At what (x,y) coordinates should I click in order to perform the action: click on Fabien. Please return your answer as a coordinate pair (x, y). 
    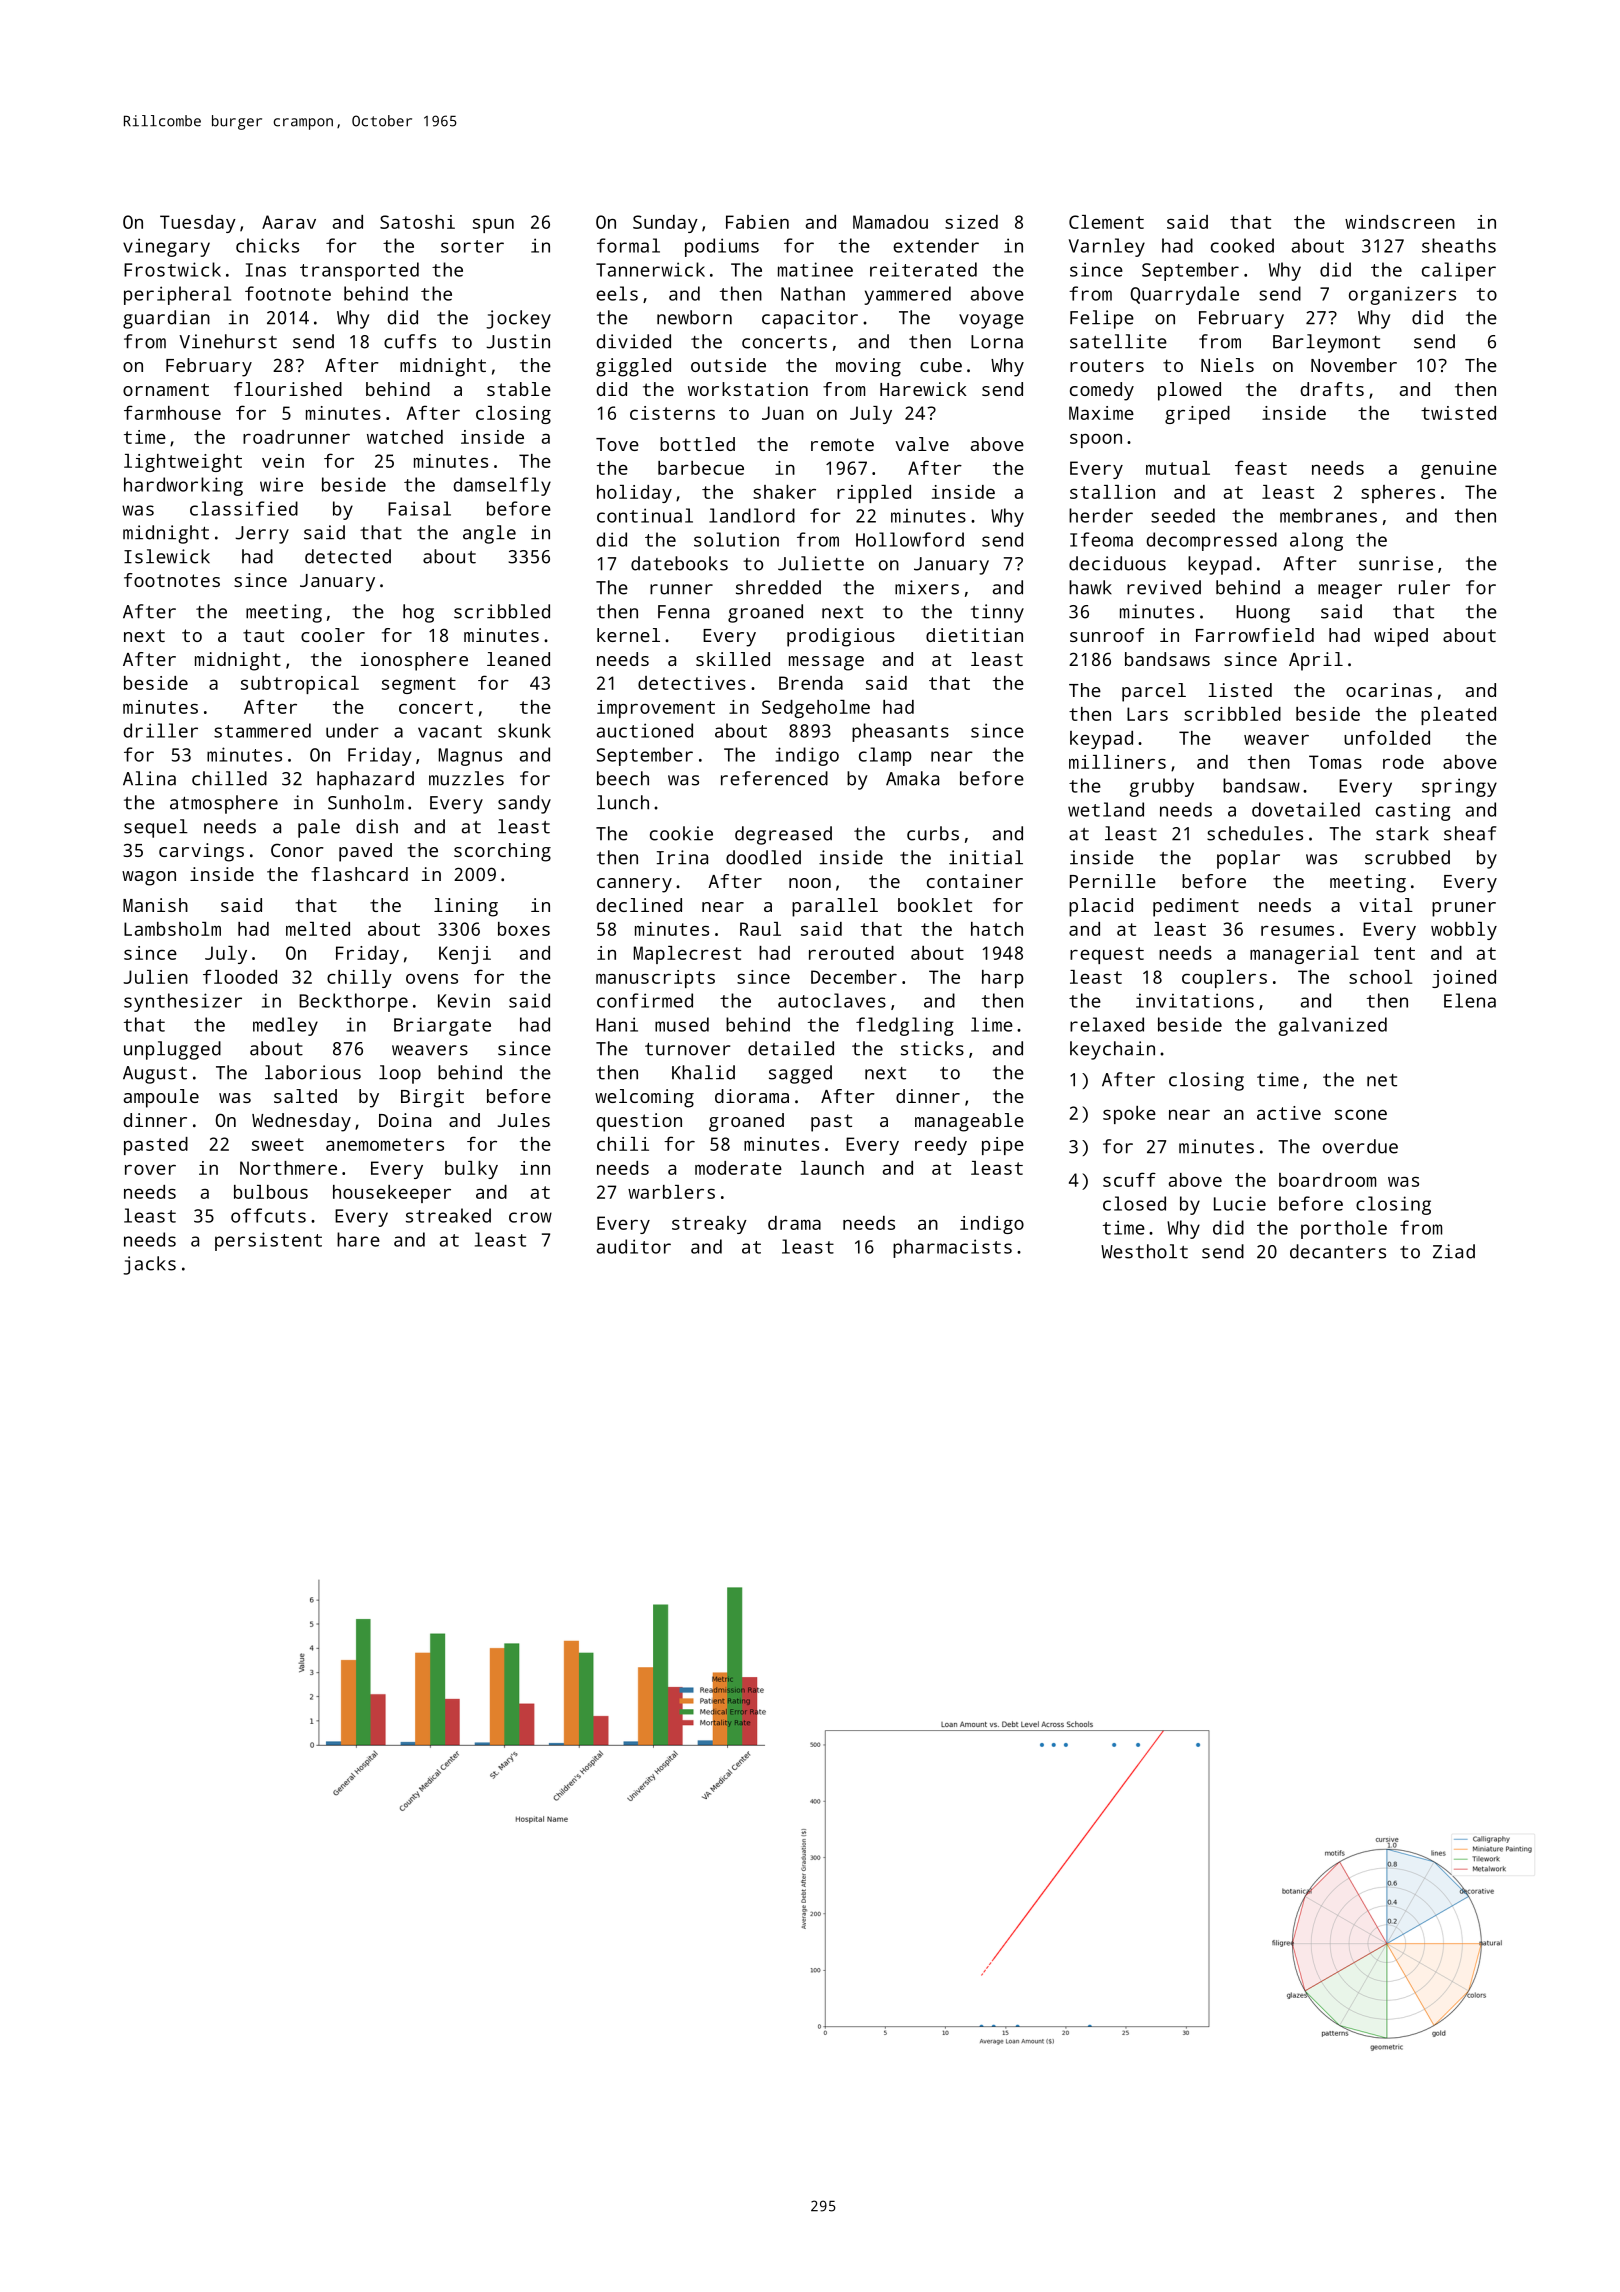
    Looking at the image, I should click on (757, 222).
